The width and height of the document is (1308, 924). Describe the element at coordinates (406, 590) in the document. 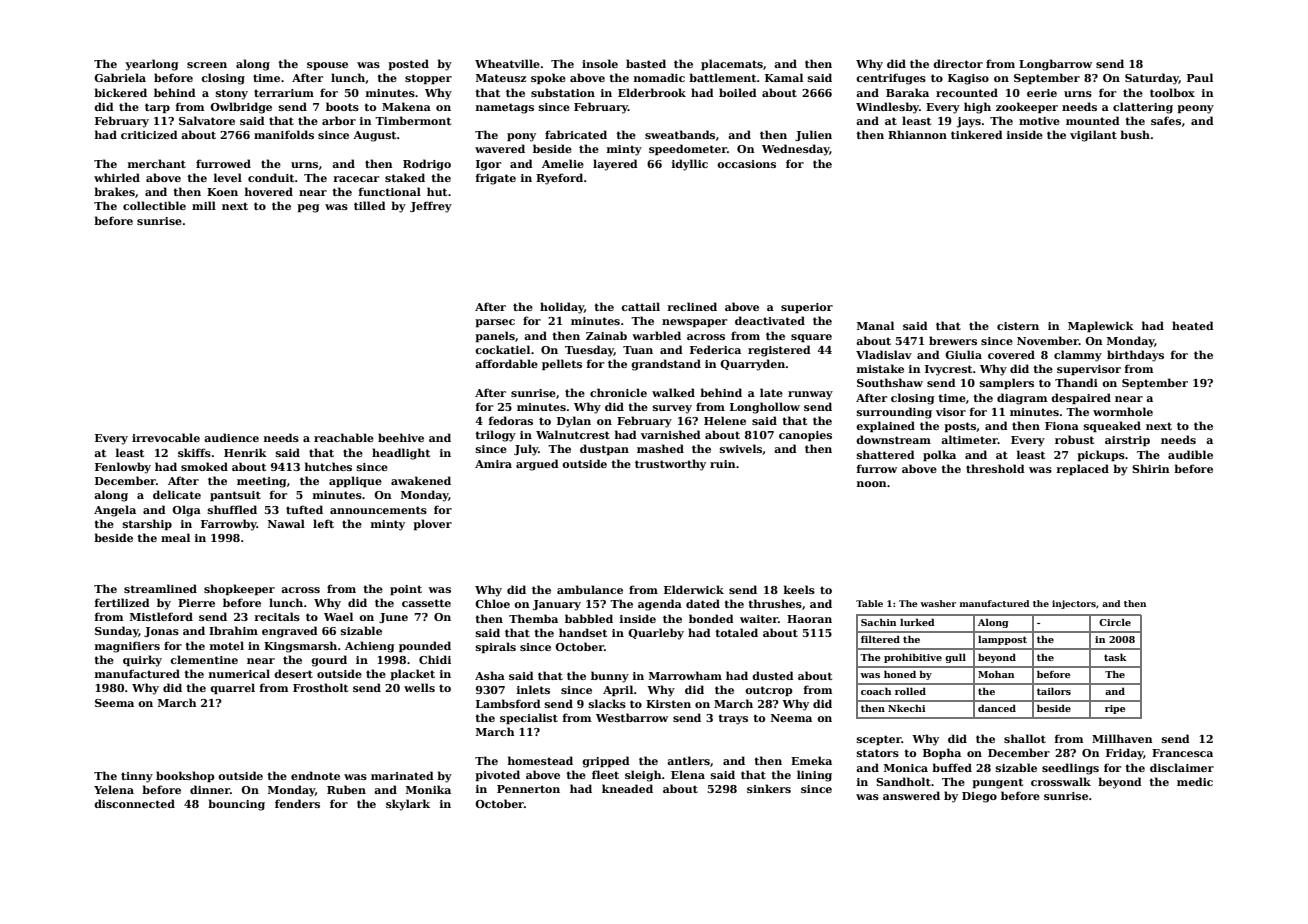

I see `point` at that location.
